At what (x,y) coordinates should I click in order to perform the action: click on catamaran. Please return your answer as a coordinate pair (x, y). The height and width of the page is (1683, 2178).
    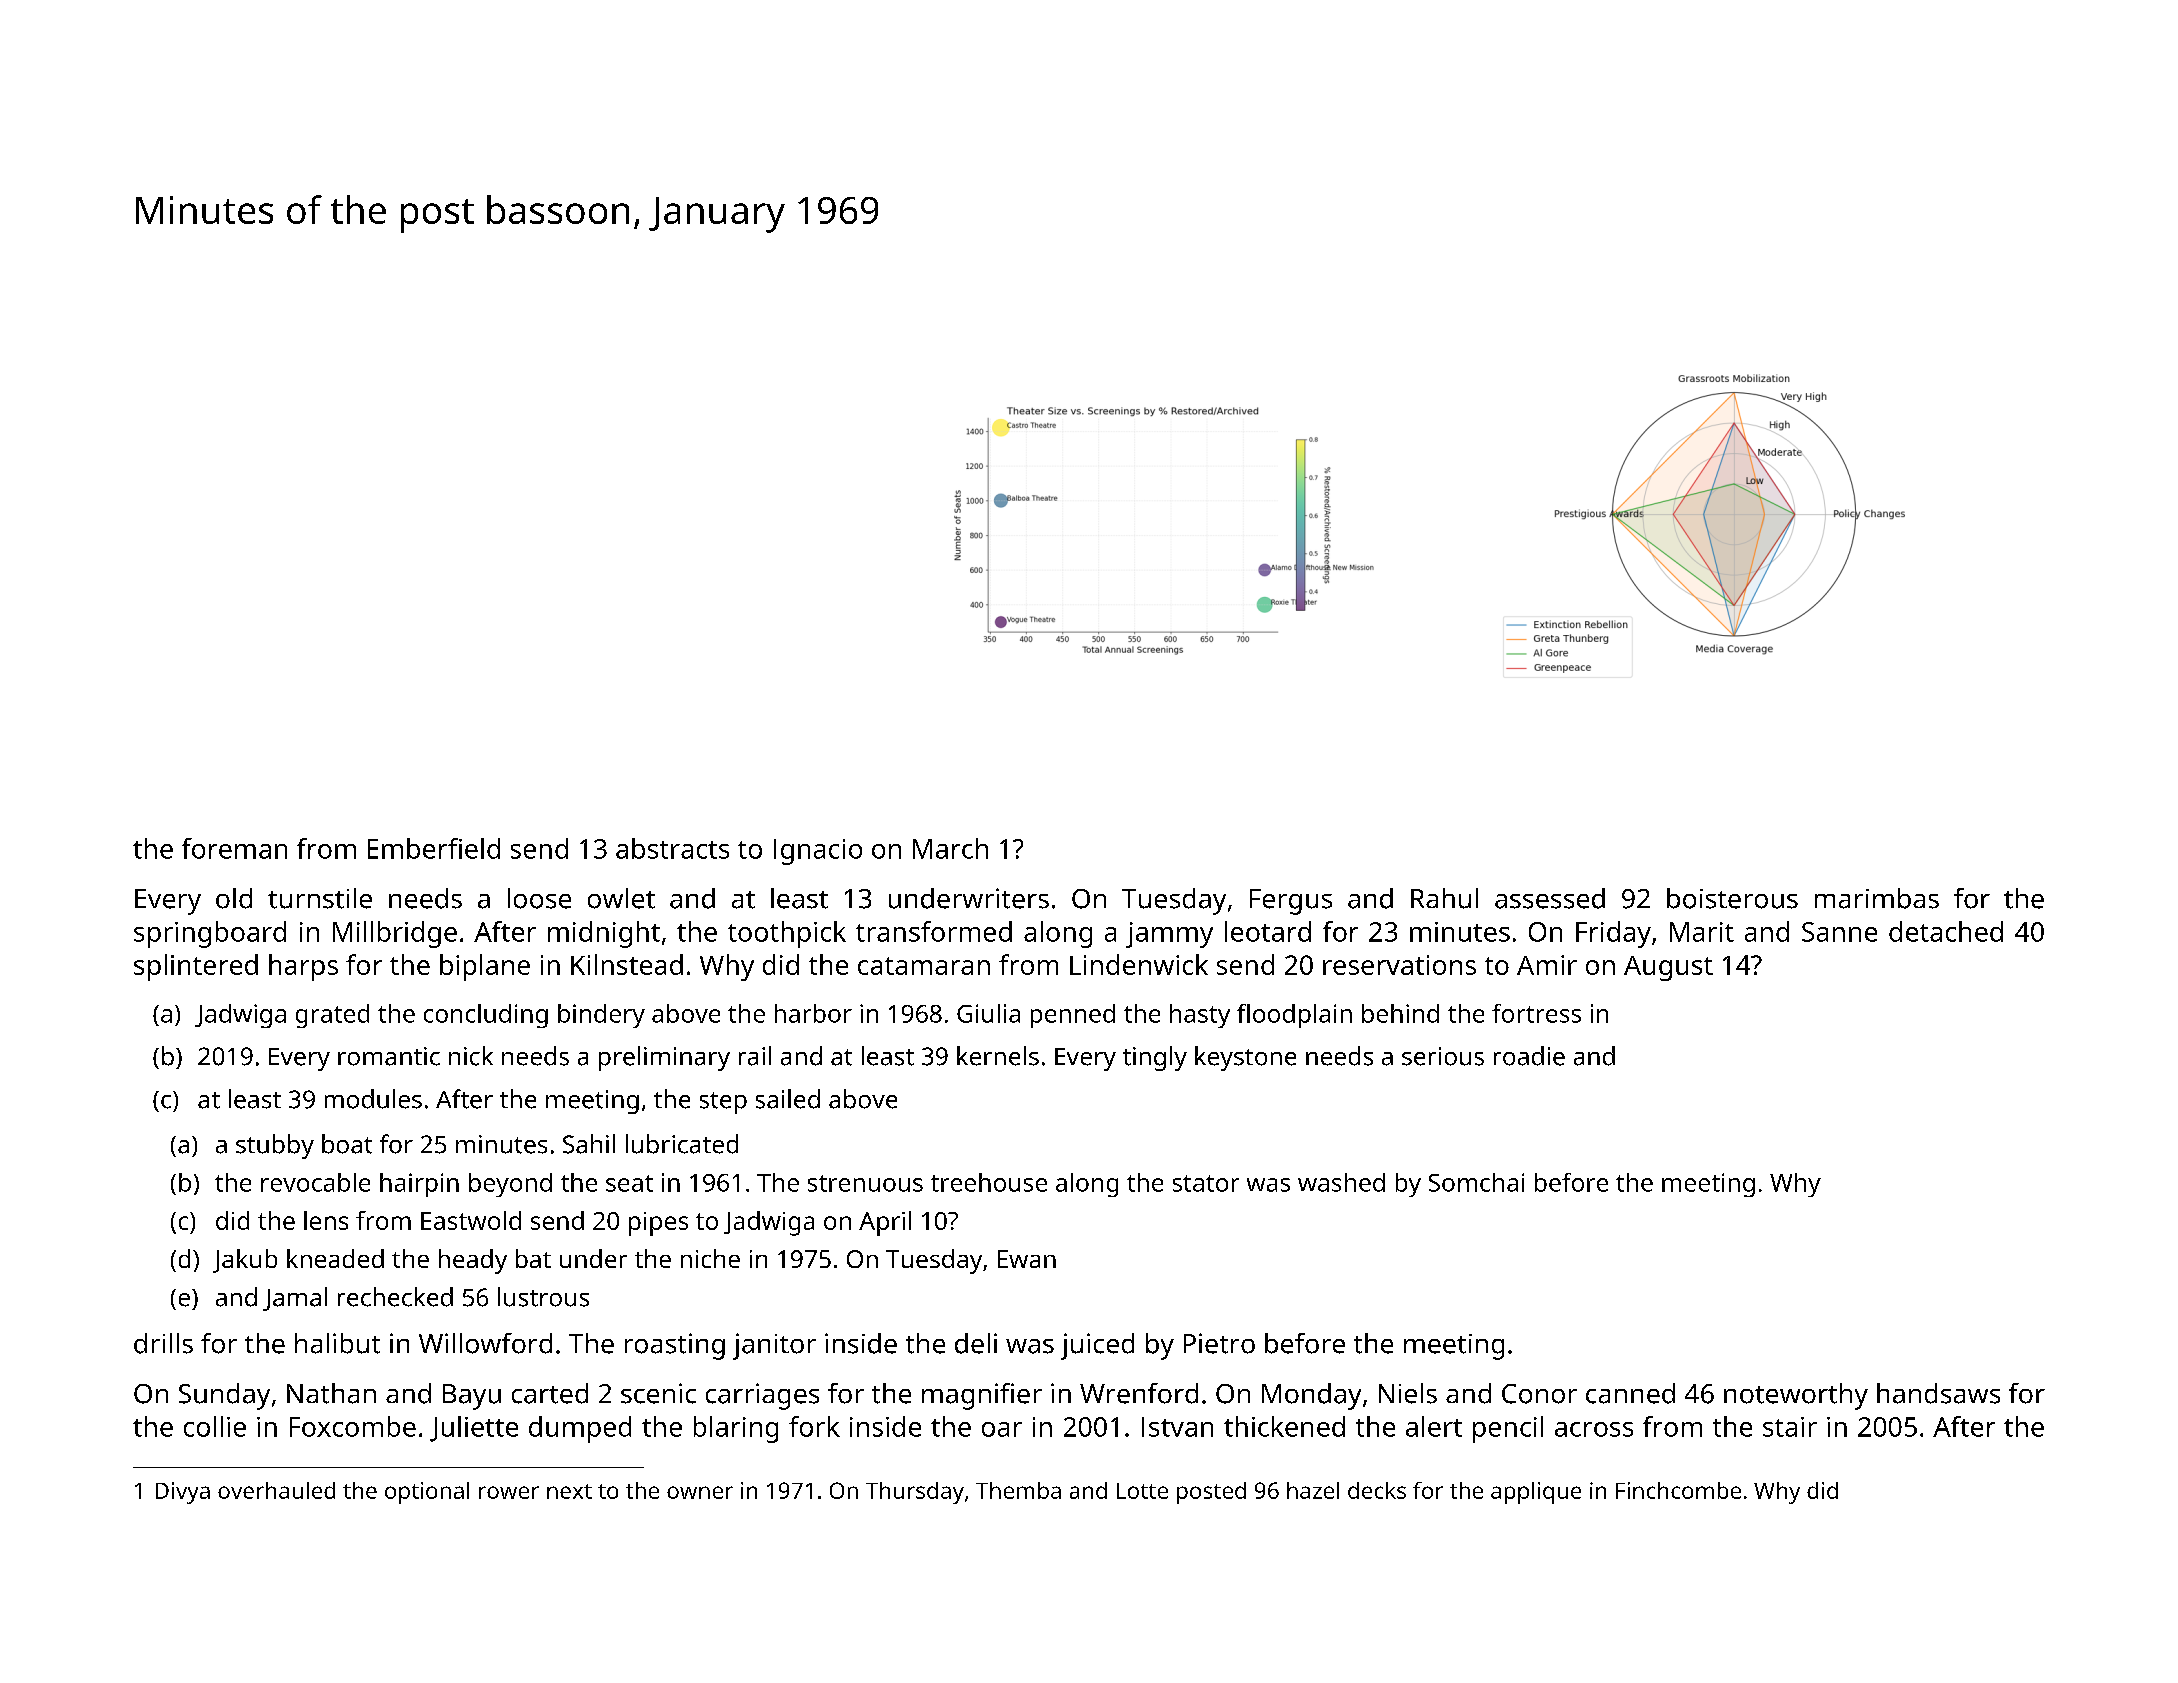
    Looking at the image, I should click on (924, 966).
